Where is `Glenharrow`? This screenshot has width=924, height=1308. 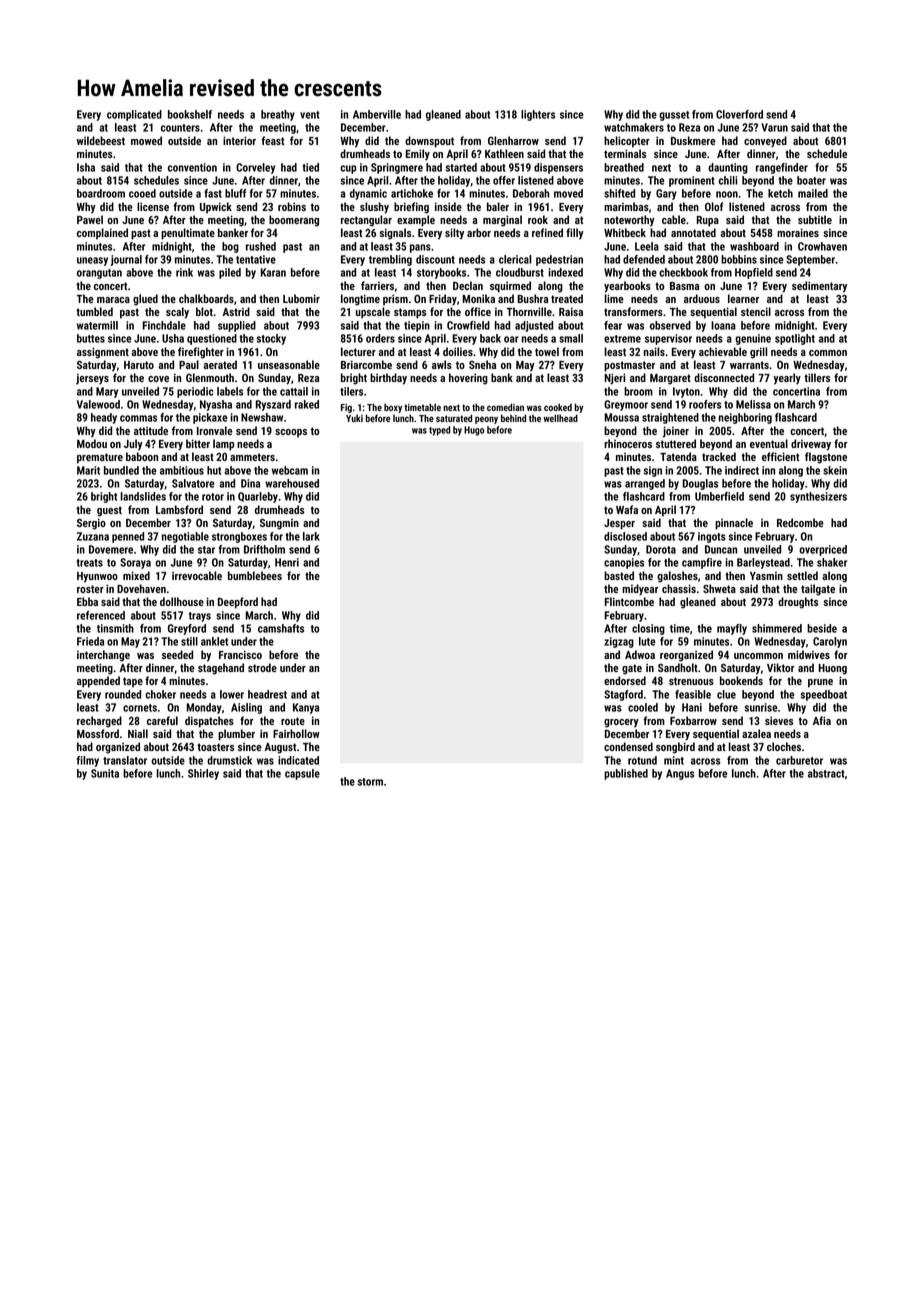 Glenharrow is located at coordinates (513, 140).
